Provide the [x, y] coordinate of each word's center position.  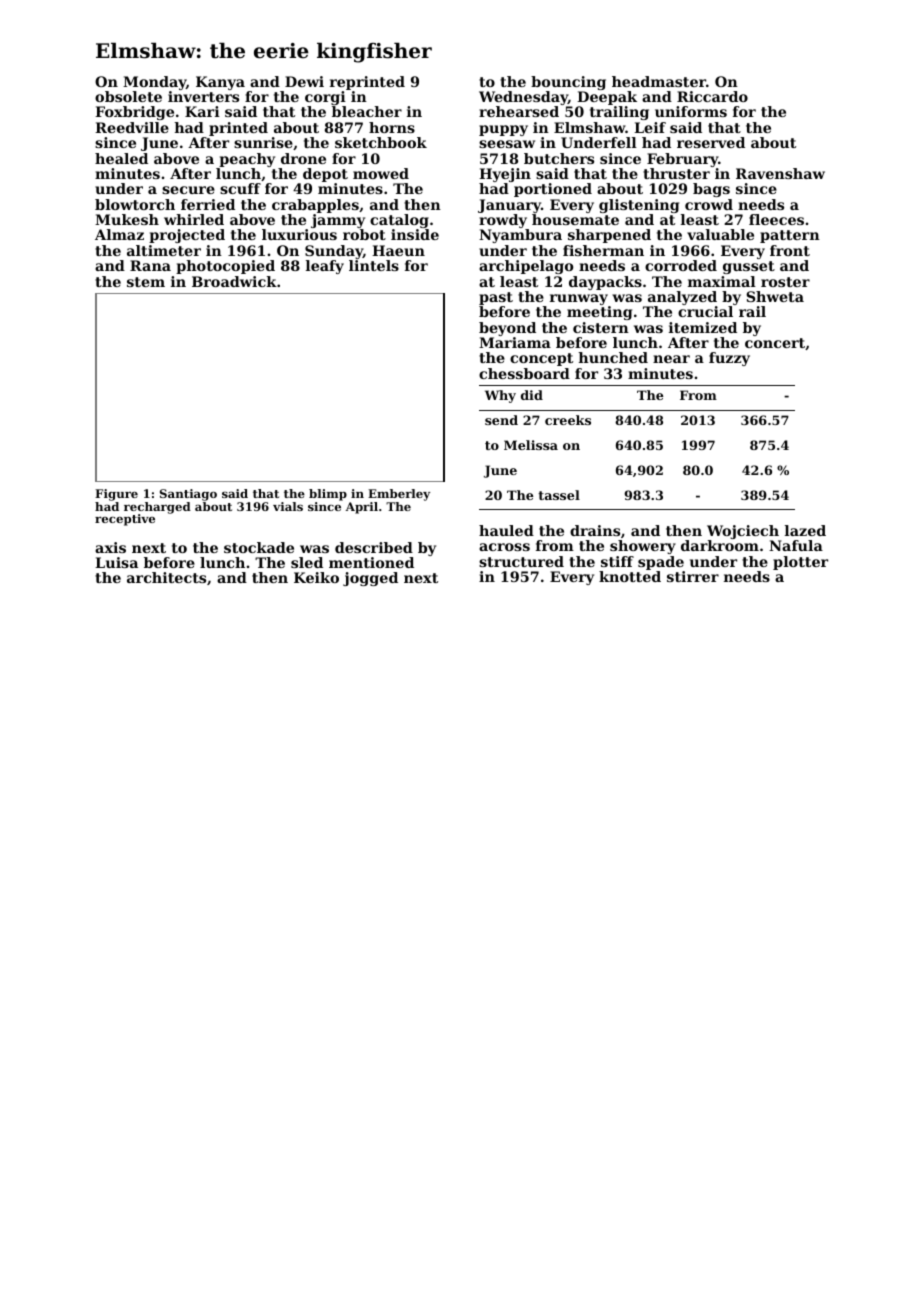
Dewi [304, 81]
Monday [154, 83]
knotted [630, 576]
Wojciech [743, 532]
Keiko [316, 577]
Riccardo [712, 96]
